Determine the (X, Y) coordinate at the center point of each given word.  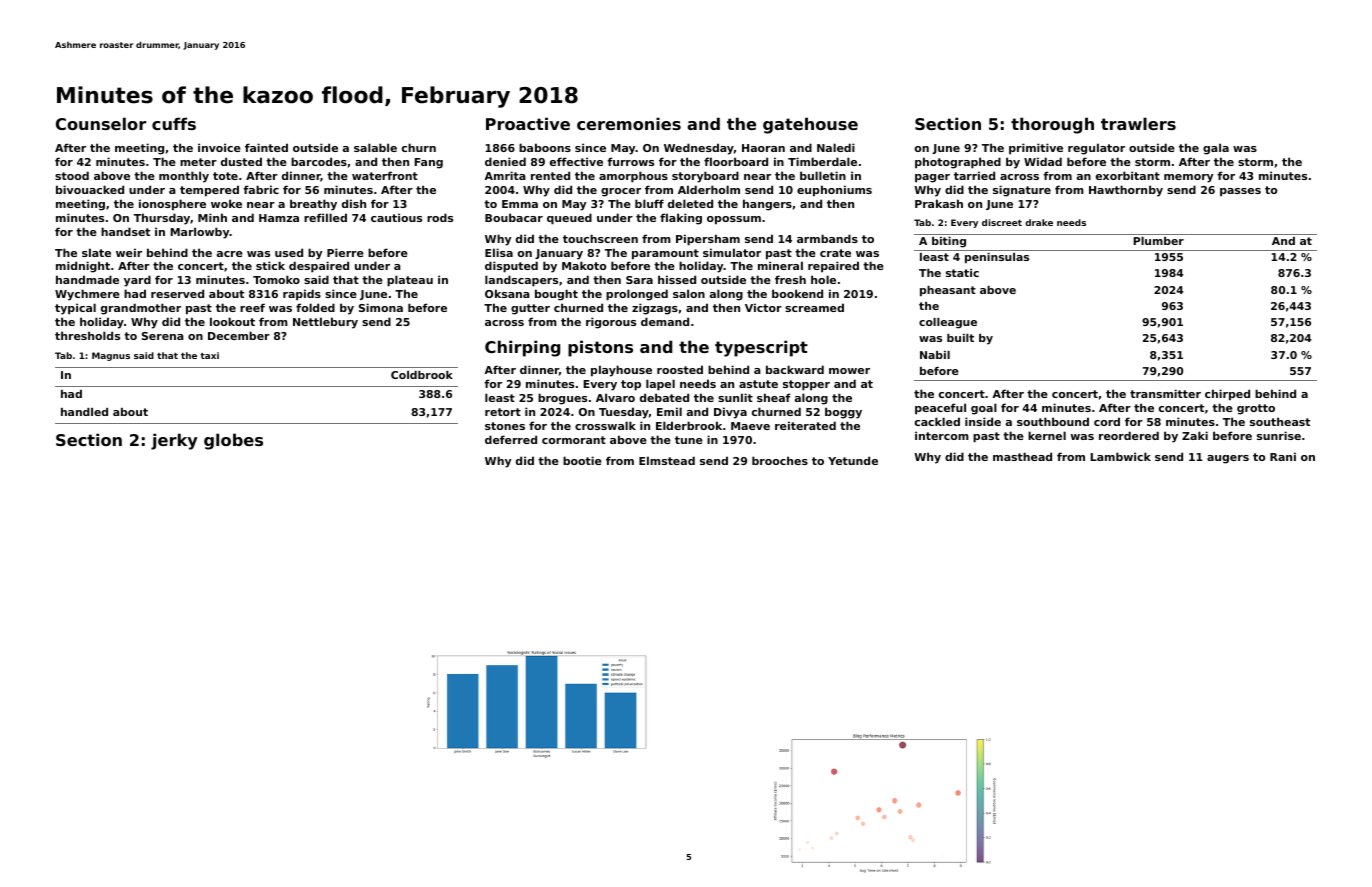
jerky (174, 441)
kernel (1047, 435)
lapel (660, 385)
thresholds (87, 335)
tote (225, 176)
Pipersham (708, 240)
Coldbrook (422, 375)
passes (1240, 192)
